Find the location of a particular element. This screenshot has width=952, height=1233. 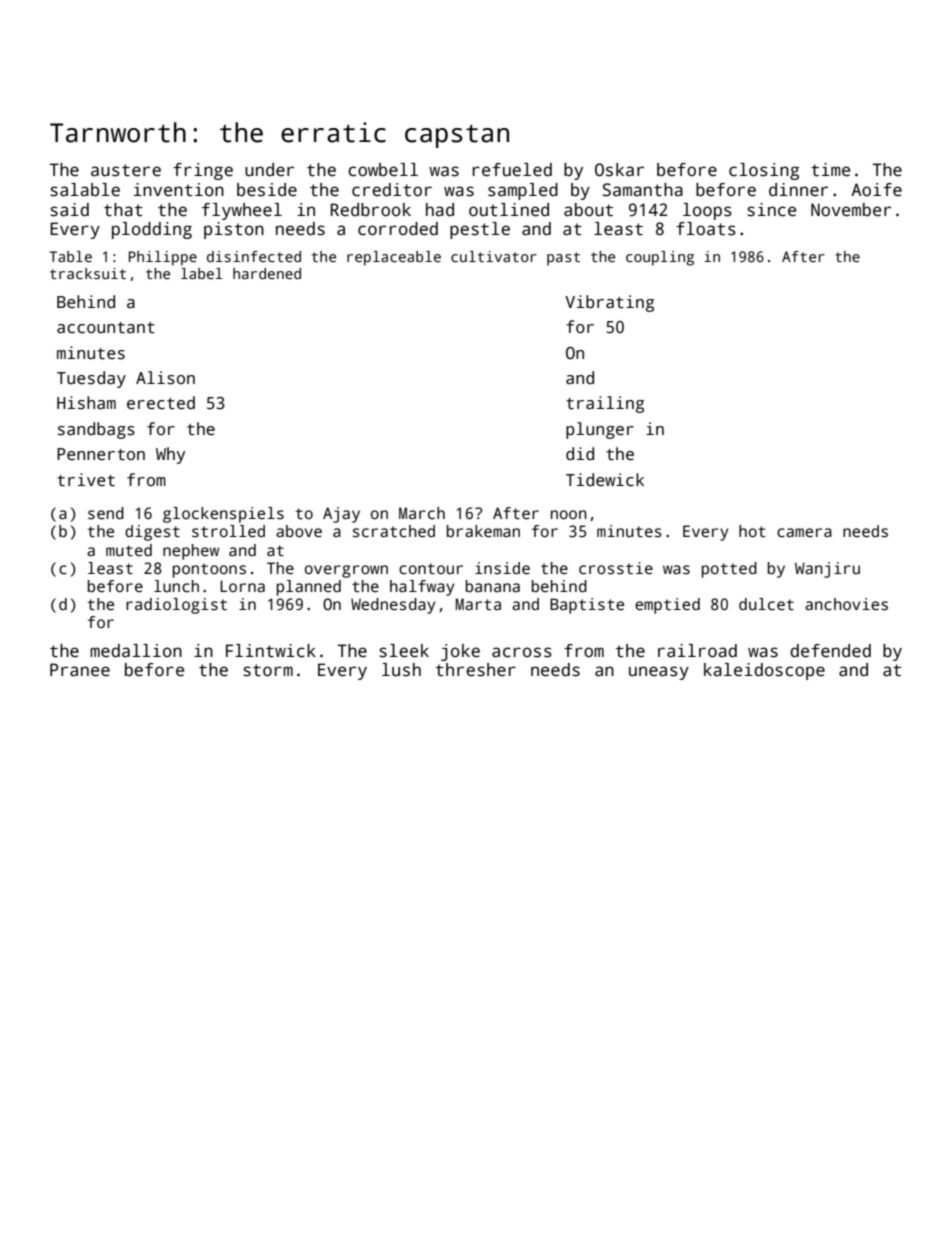

medallion is located at coordinates (136, 651).
